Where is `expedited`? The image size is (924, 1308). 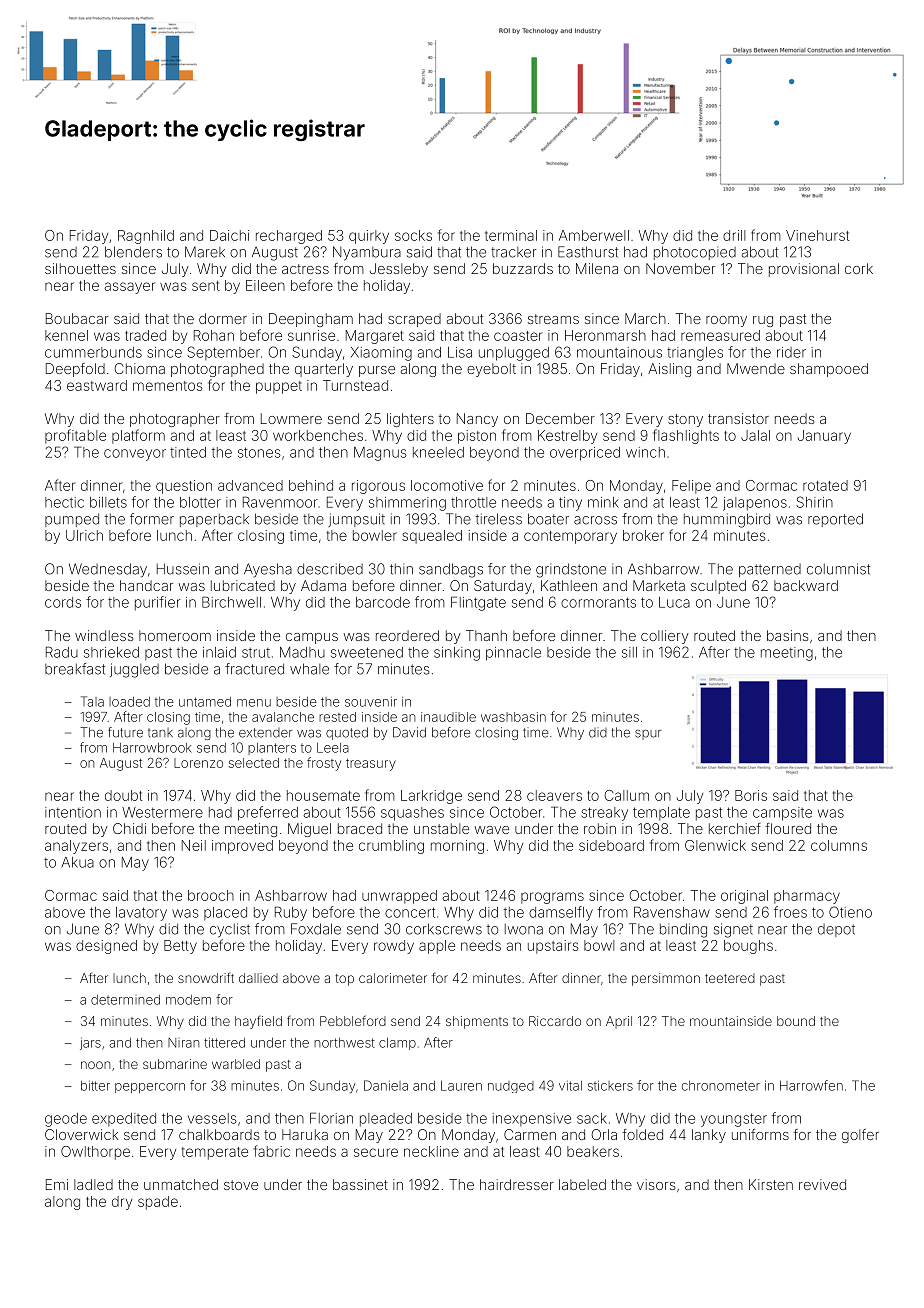 expedited is located at coordinates (124, 1119).
